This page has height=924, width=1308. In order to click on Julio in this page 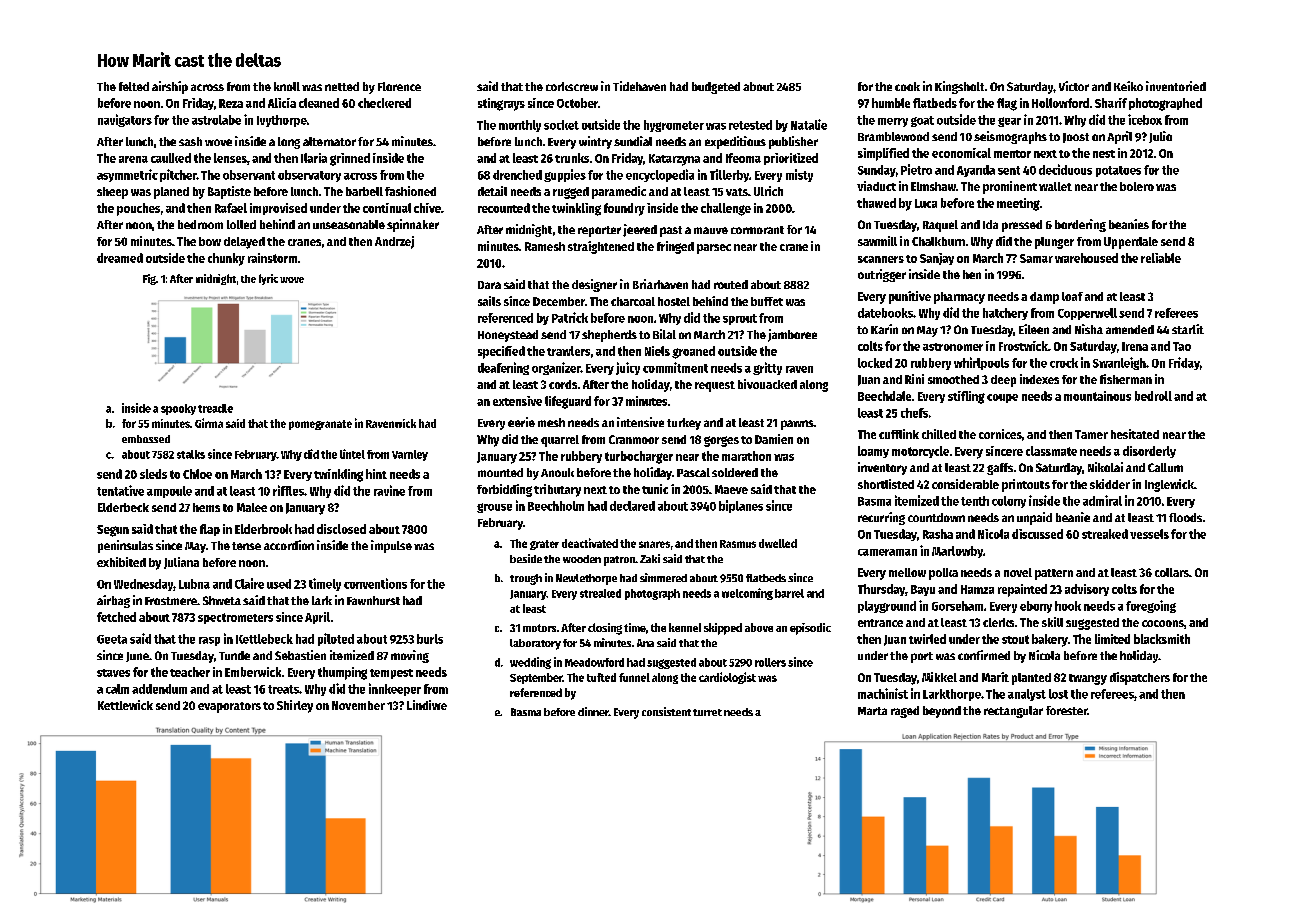, I will do `click(1160, 137)`.
